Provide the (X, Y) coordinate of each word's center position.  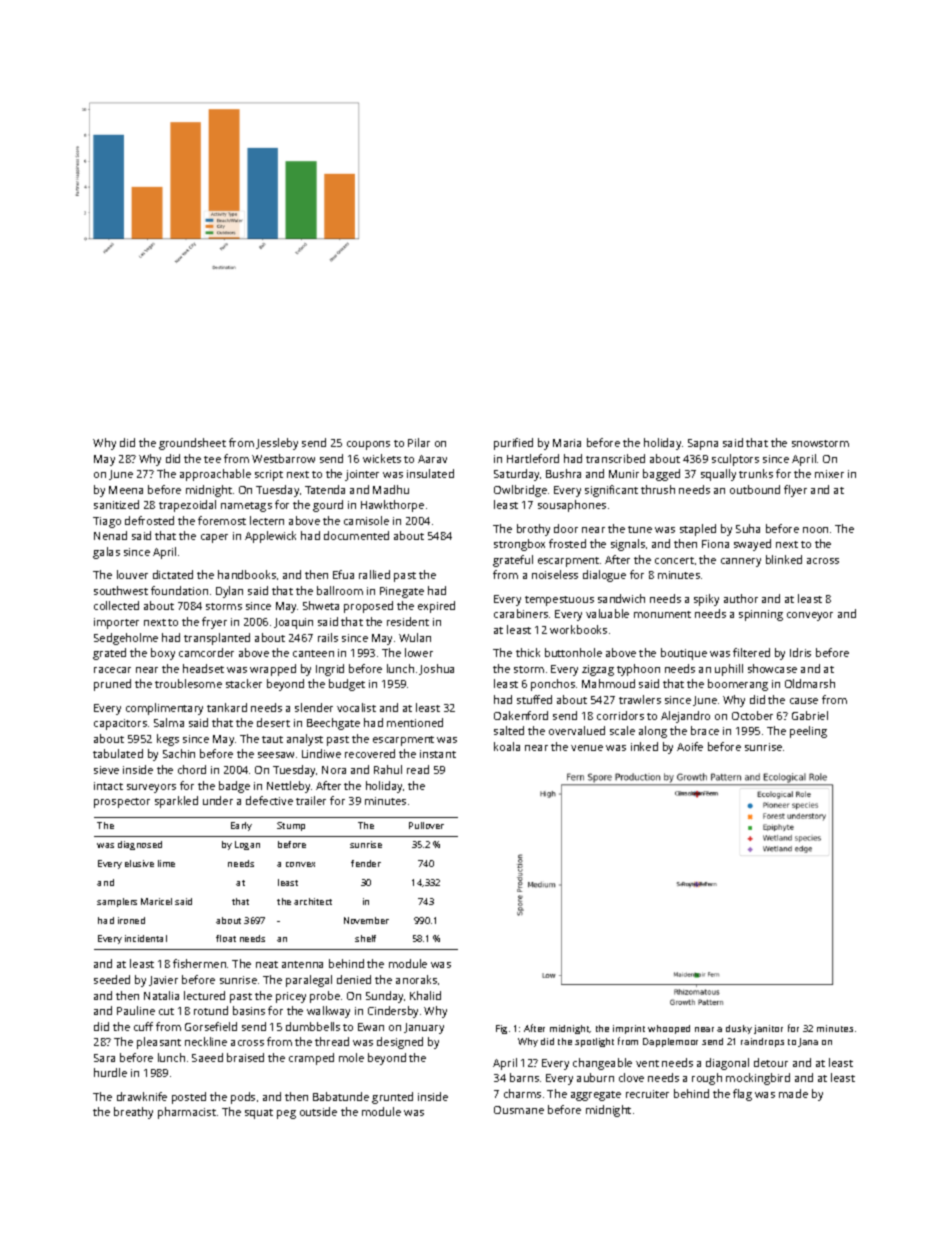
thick (528, 652)
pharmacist (187, 1113)
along (653, 732)
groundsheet (192, 444)
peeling (808, 732)
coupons (368, 445)
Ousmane (519, 1110)
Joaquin (293, 623)
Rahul (388, 769)
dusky (739, 1029)
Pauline (136, 1010)
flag (742, 1095)
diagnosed (140, 845)
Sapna (703, 444)
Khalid (425, 995)
